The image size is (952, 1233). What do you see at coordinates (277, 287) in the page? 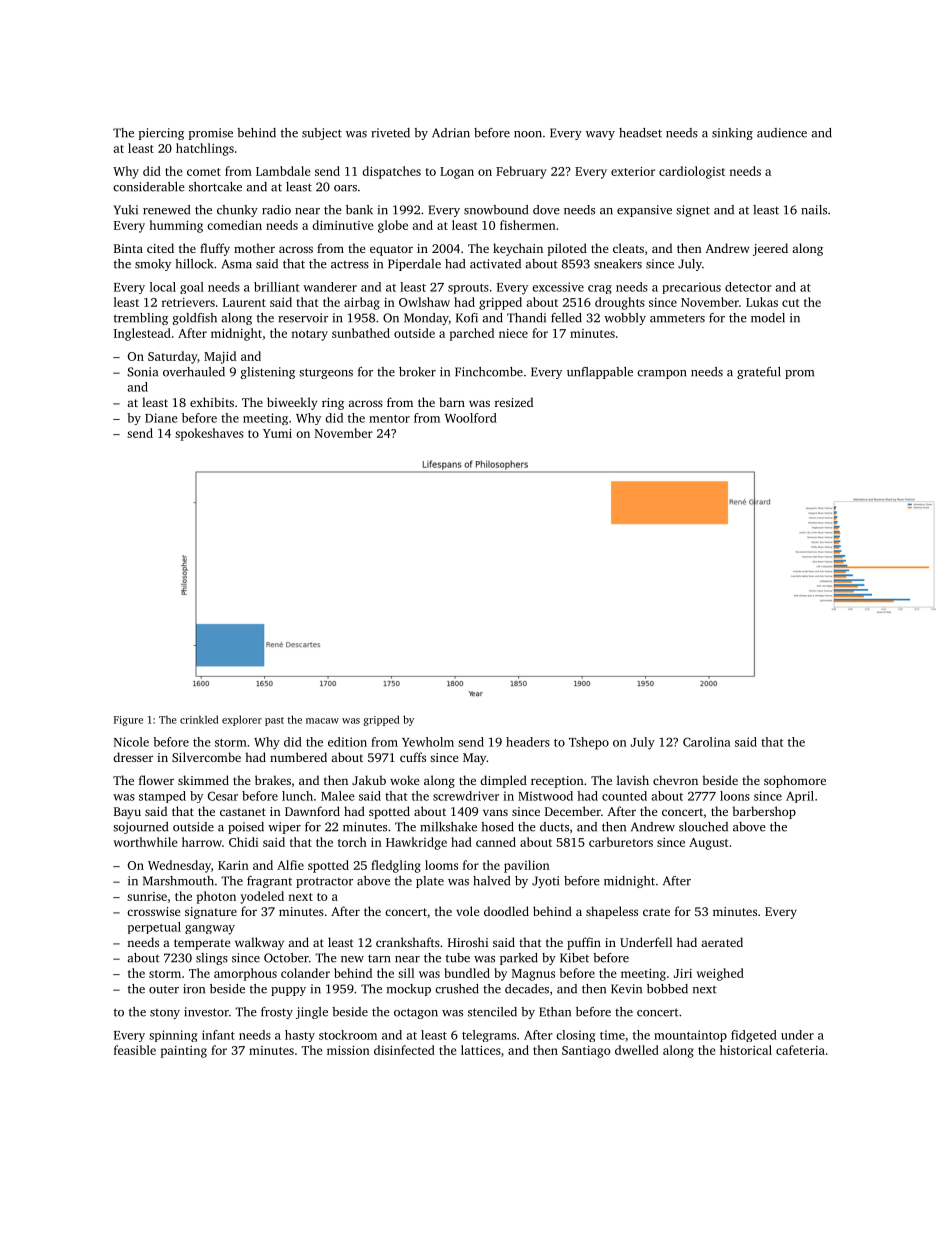
I see `brilliant` at bounding box center [277, 287].
